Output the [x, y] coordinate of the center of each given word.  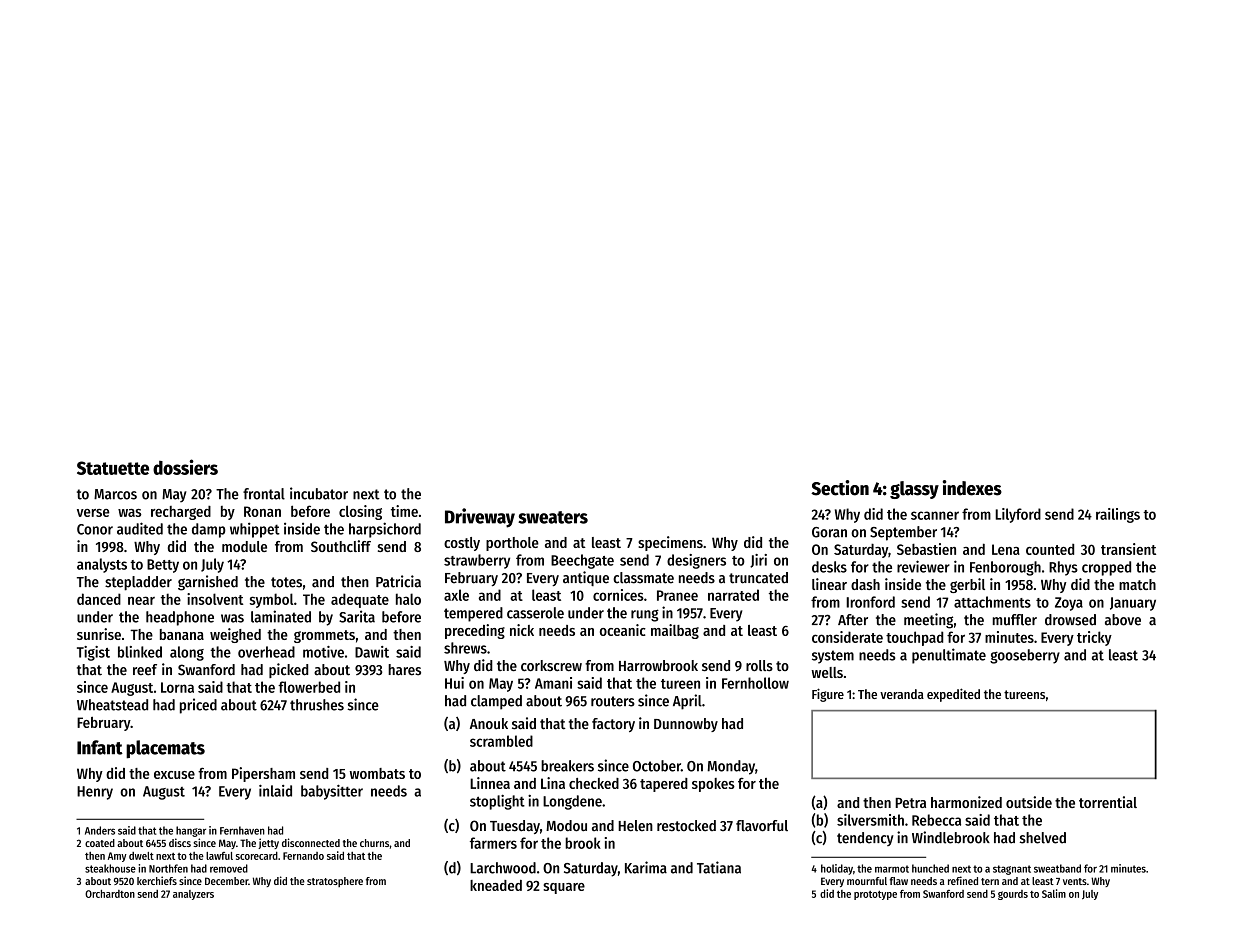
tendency [865, 839]
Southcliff [341, 546]
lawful [219, 856]
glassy [914, 490]
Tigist [93, 653]
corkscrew [551, 665]
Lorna [177, 687]
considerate [847, 637]
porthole [512, 544]
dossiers [185, 467]
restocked [686, 826]
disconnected [311, 842]
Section [840, 488]
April [687, 702]
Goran [829, 532]
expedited [953, 695]
